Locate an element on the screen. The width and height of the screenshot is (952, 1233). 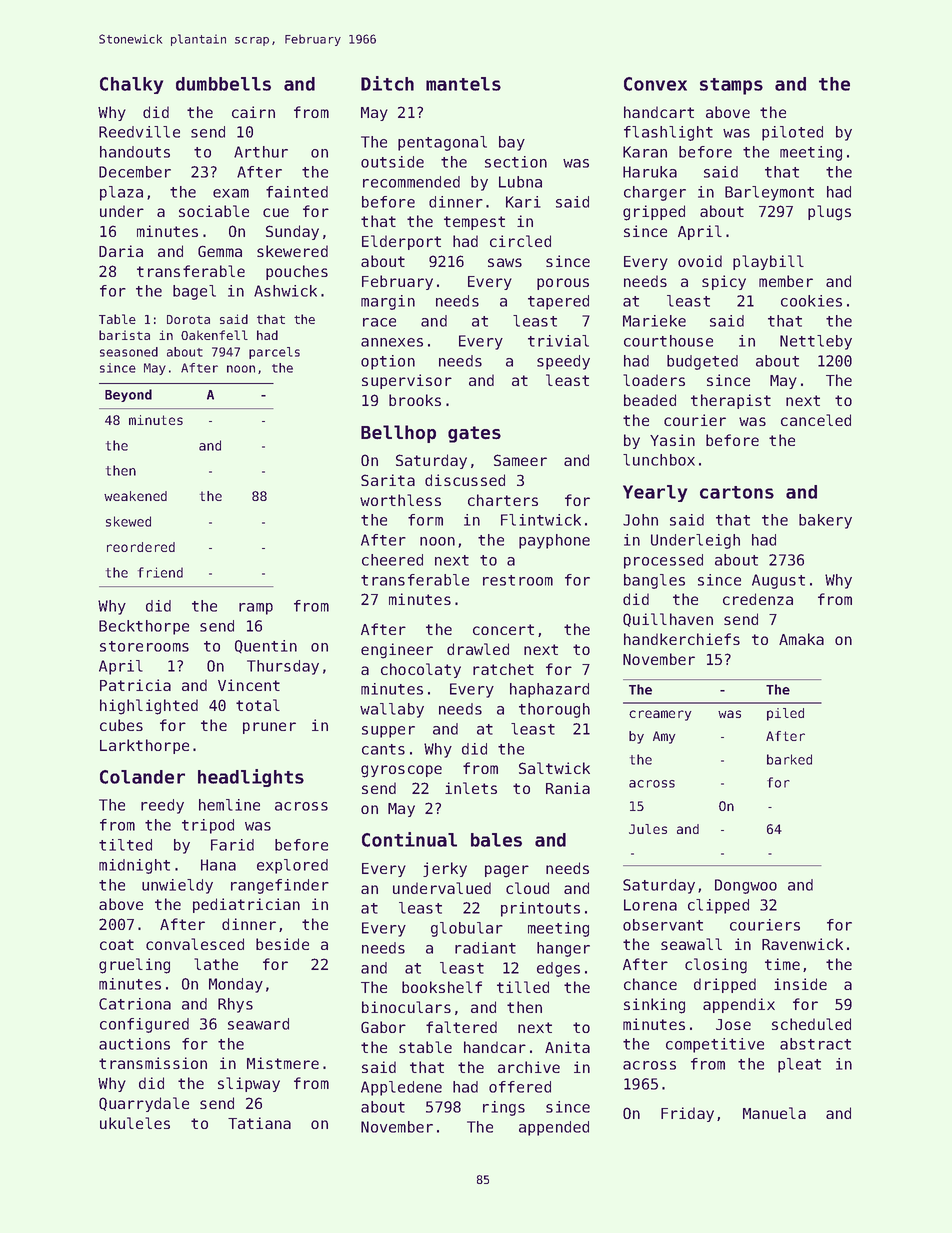
cookies is located at coordinates (811, 301).
